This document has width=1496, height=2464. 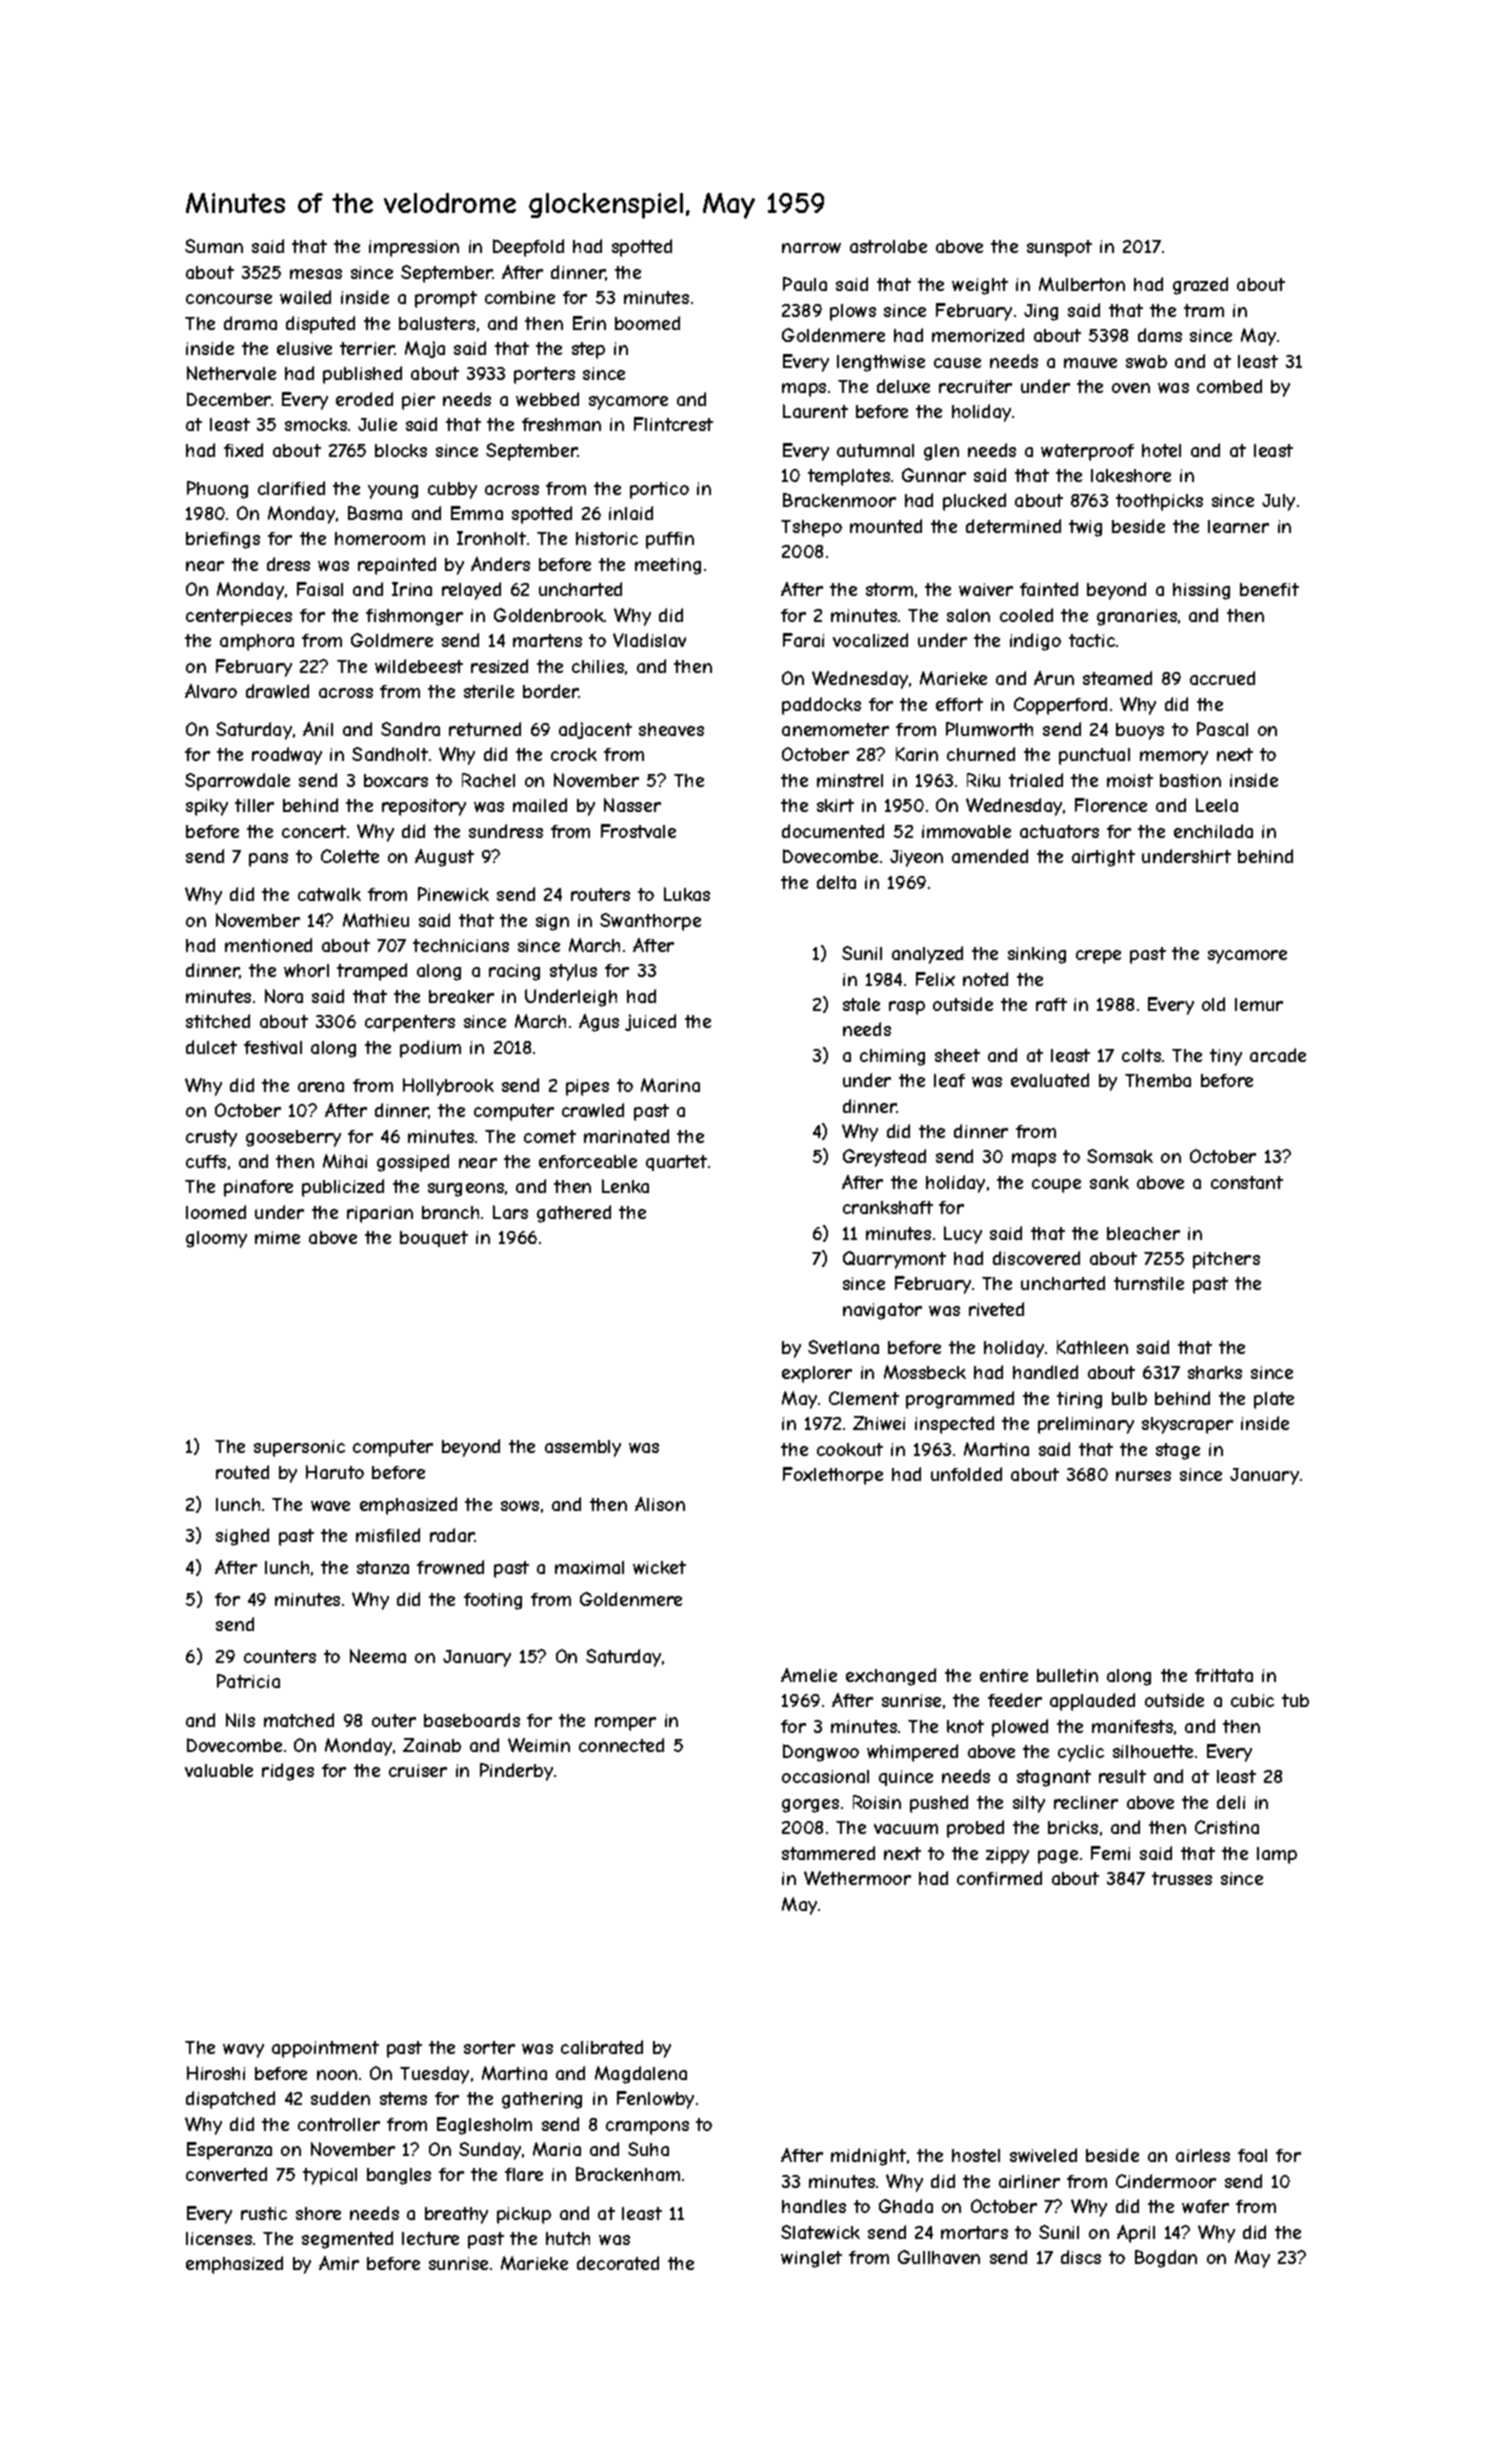 What do you see at coordinates (927, 955) in the document?
I see `analyzed` at bounding box center [927, 955].
